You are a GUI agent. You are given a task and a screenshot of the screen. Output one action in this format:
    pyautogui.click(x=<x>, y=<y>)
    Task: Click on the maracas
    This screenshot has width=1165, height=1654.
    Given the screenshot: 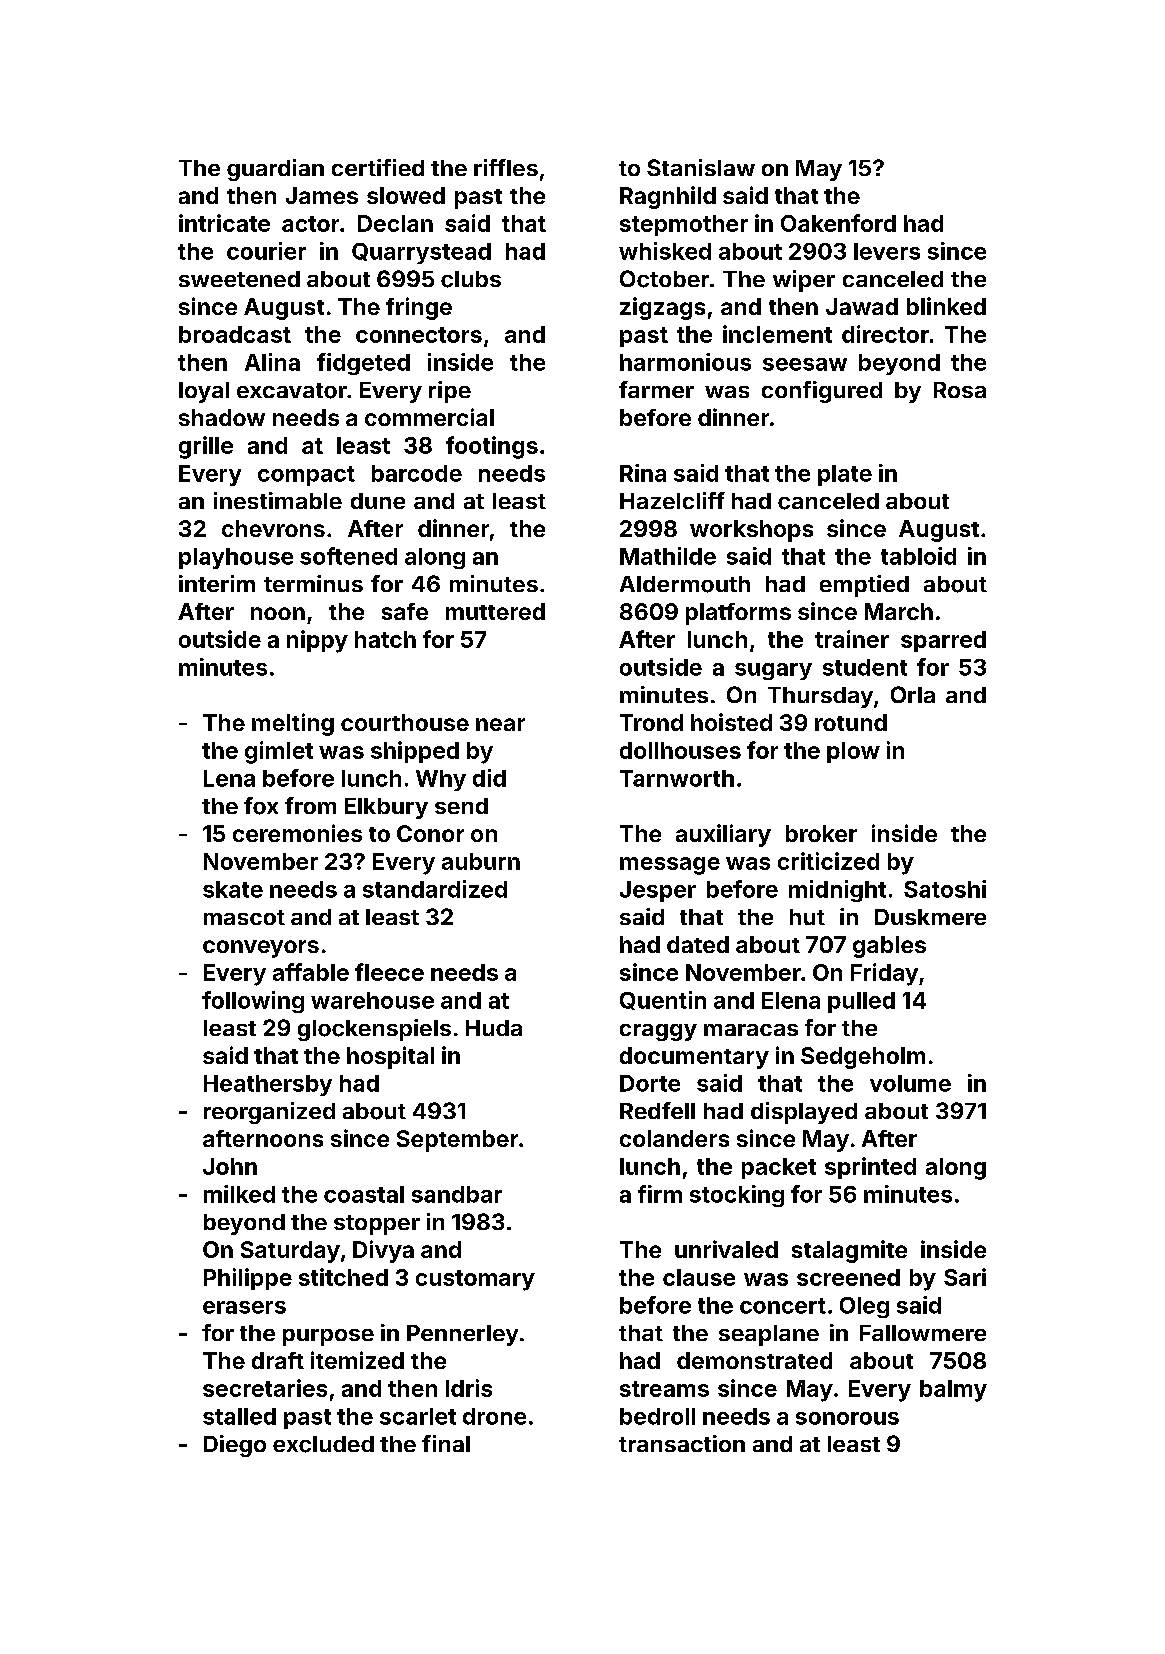 What is the action you would take?
    pyautogui.click(x=751, y=1030)
